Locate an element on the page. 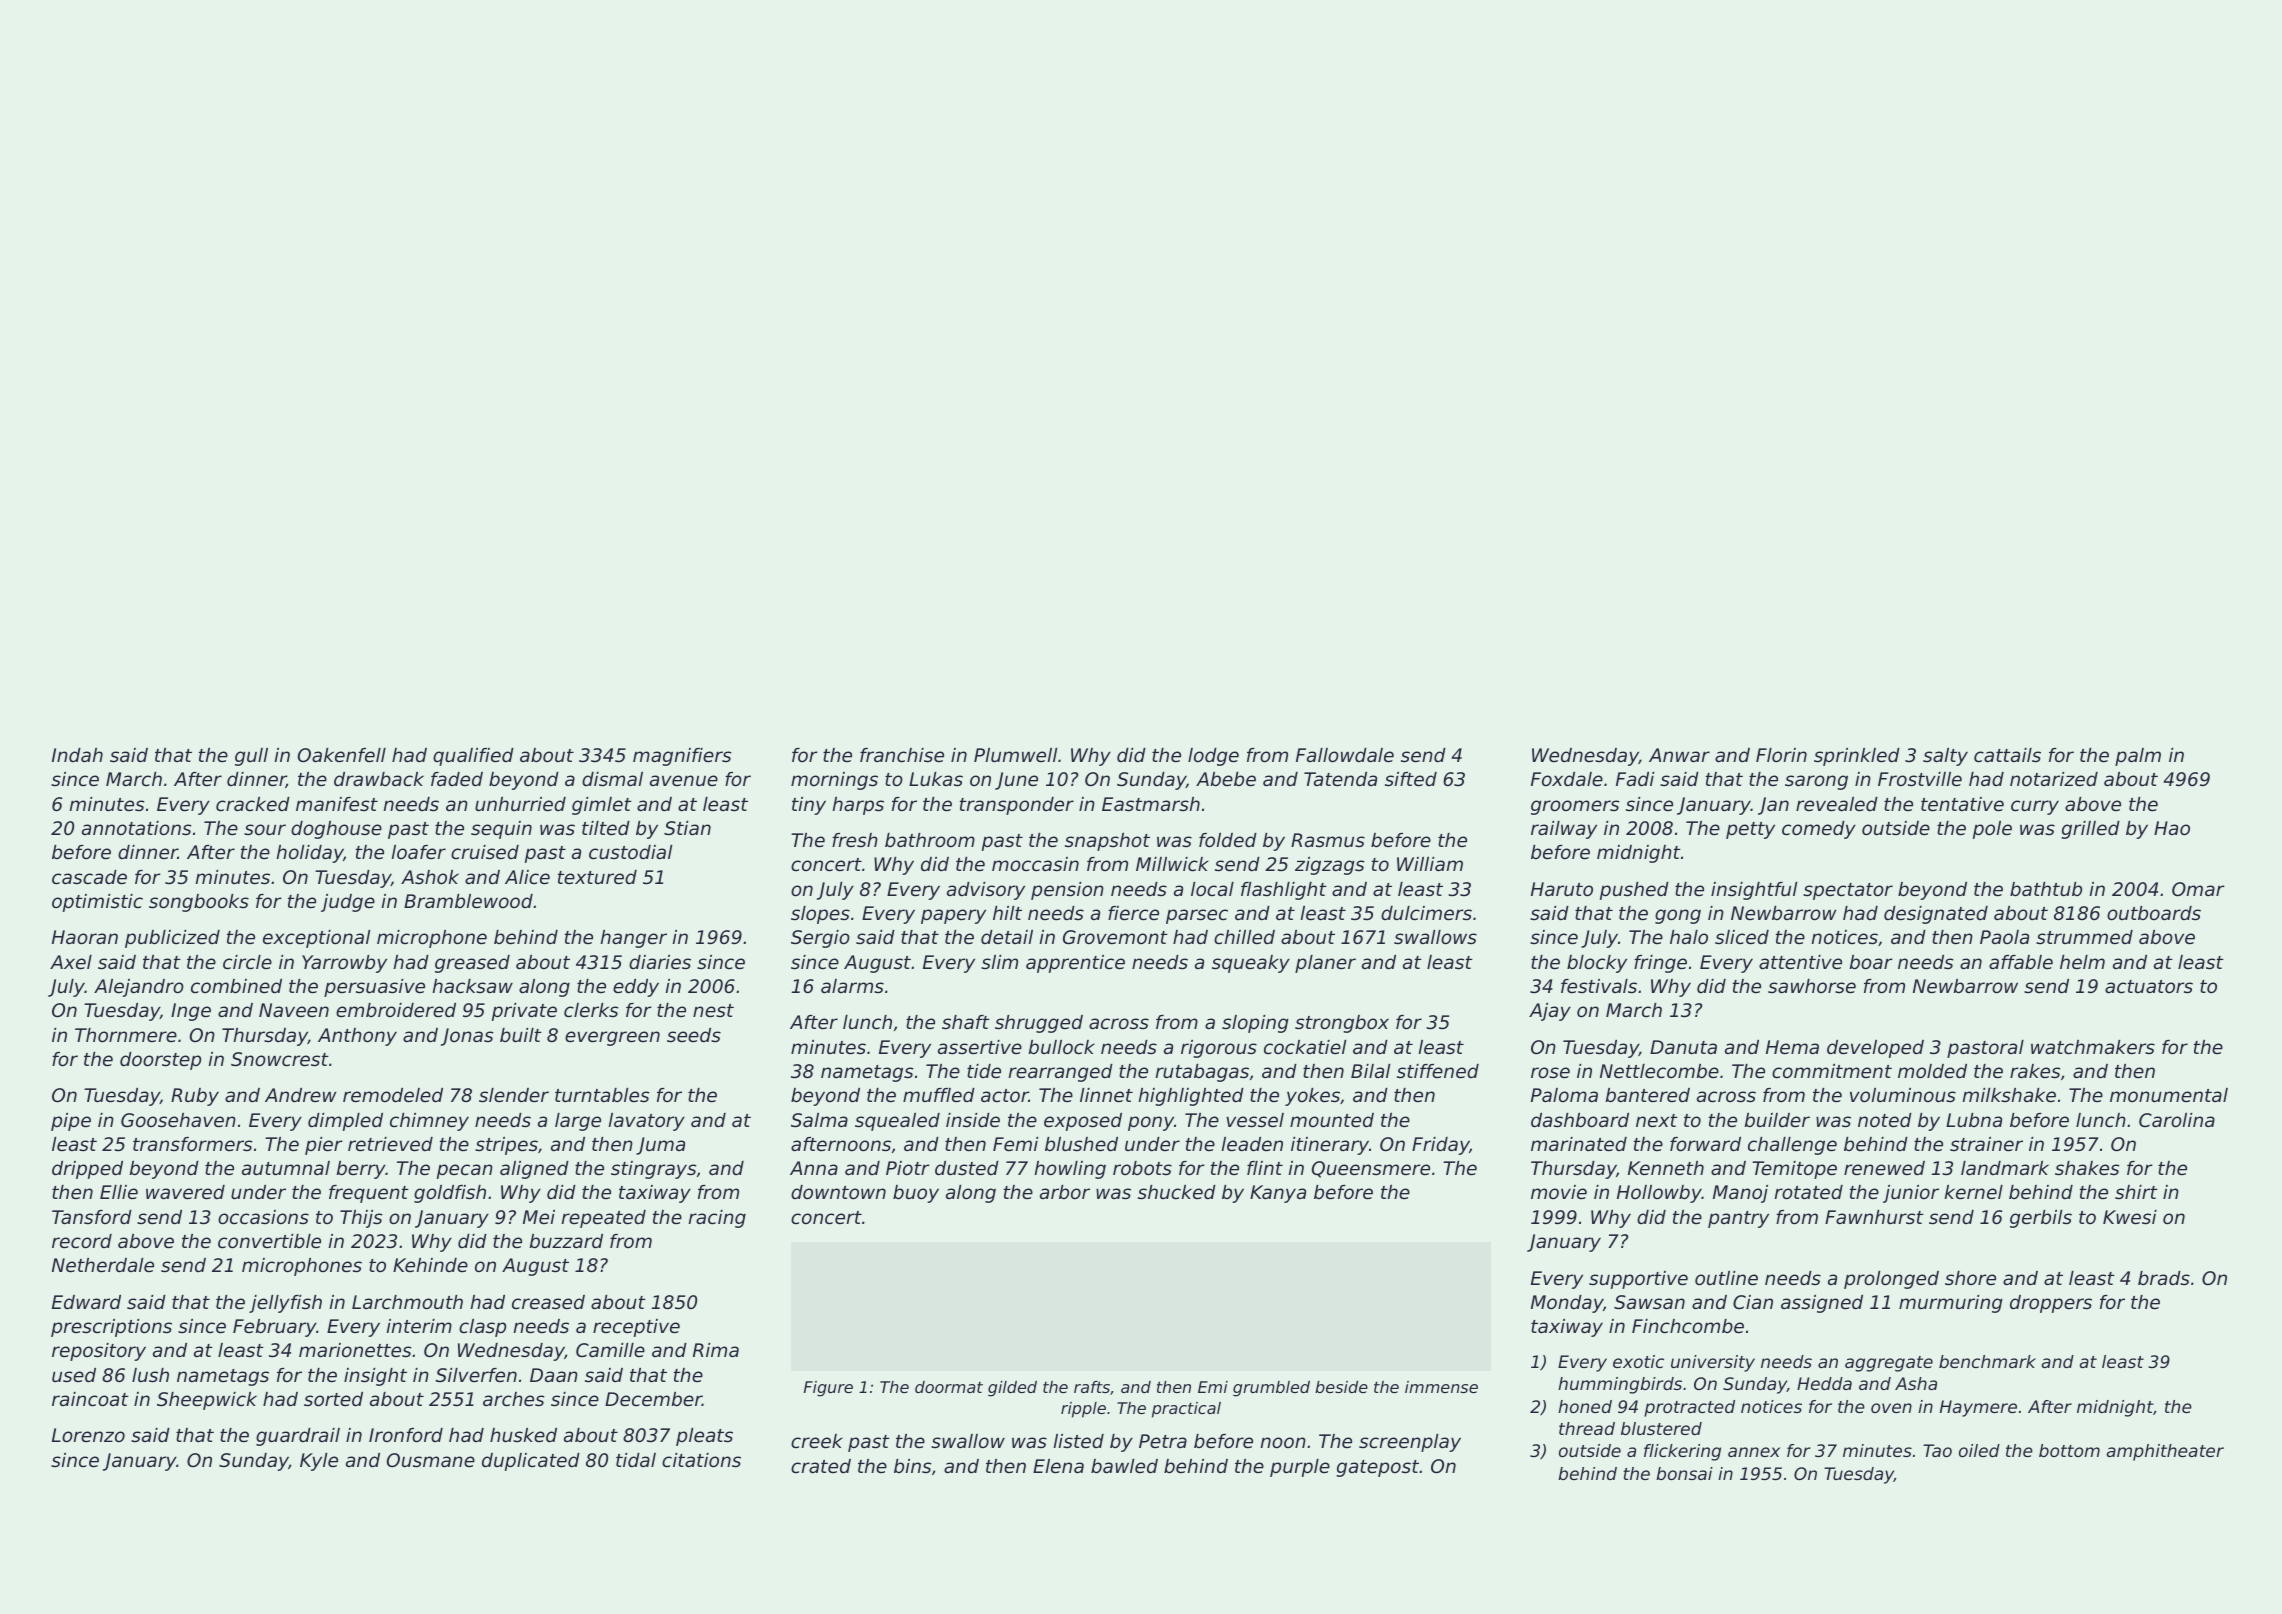  benchmark is located at coordinates (1987, 1361).
